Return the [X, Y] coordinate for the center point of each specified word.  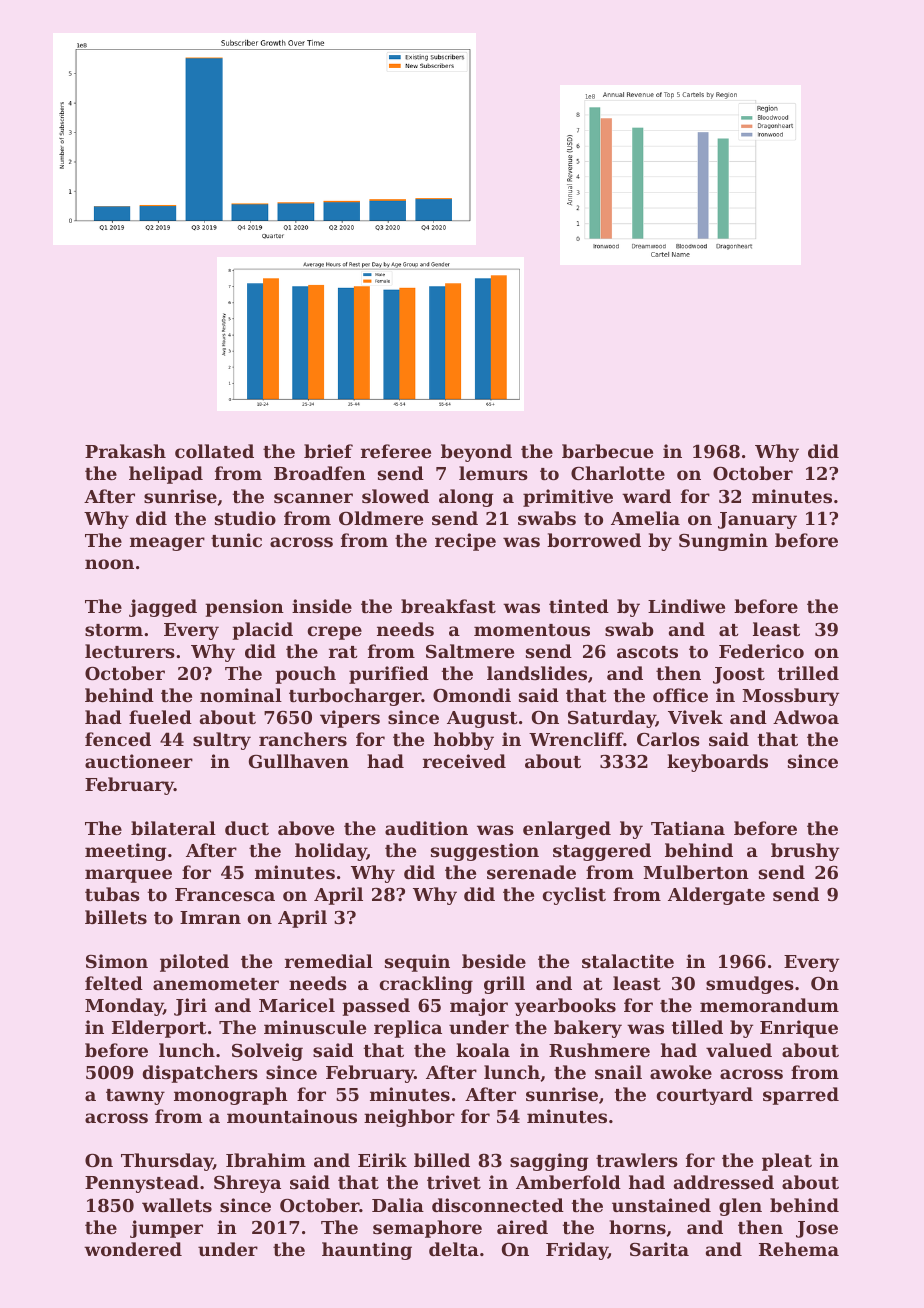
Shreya [247, 1184]
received [464, 761]
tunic [236, 540]
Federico [761, 651]
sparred [801, 1096]
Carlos [668, 739]
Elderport [159, 1029]
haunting [367, 1251]
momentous [532, 630]
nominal [241, 695]
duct [247, 828]
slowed [395, 496]
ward [646, 496]
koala [483, 1050]
